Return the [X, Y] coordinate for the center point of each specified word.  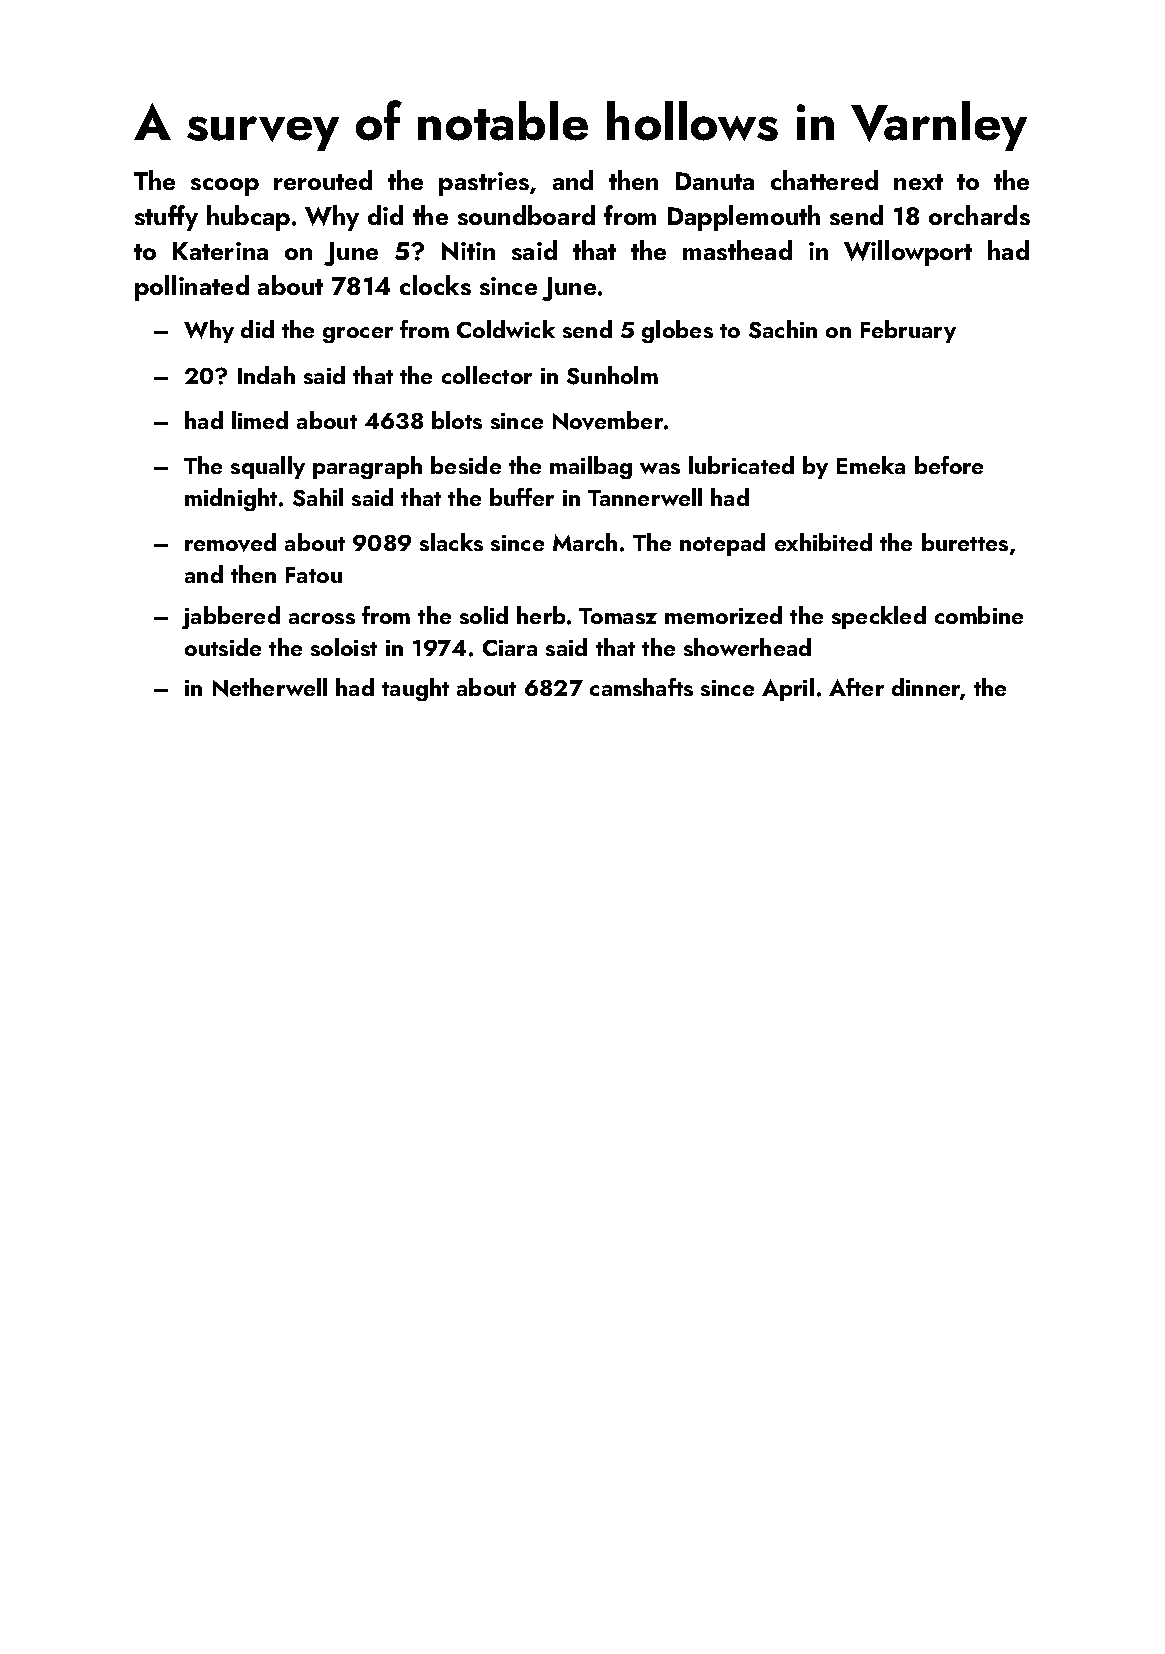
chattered [824, 180]
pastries [484, 184]
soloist [344, 647]
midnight [231, 499]
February [908, 331]
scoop [225, 187]
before [949, 465]
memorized [723, 615]
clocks [435, 285]
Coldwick [506, 329]
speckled [879, 617]
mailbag [591, 467]
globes [677, 331]
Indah [266, 375]
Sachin [783, 329]
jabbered [231, 617]
